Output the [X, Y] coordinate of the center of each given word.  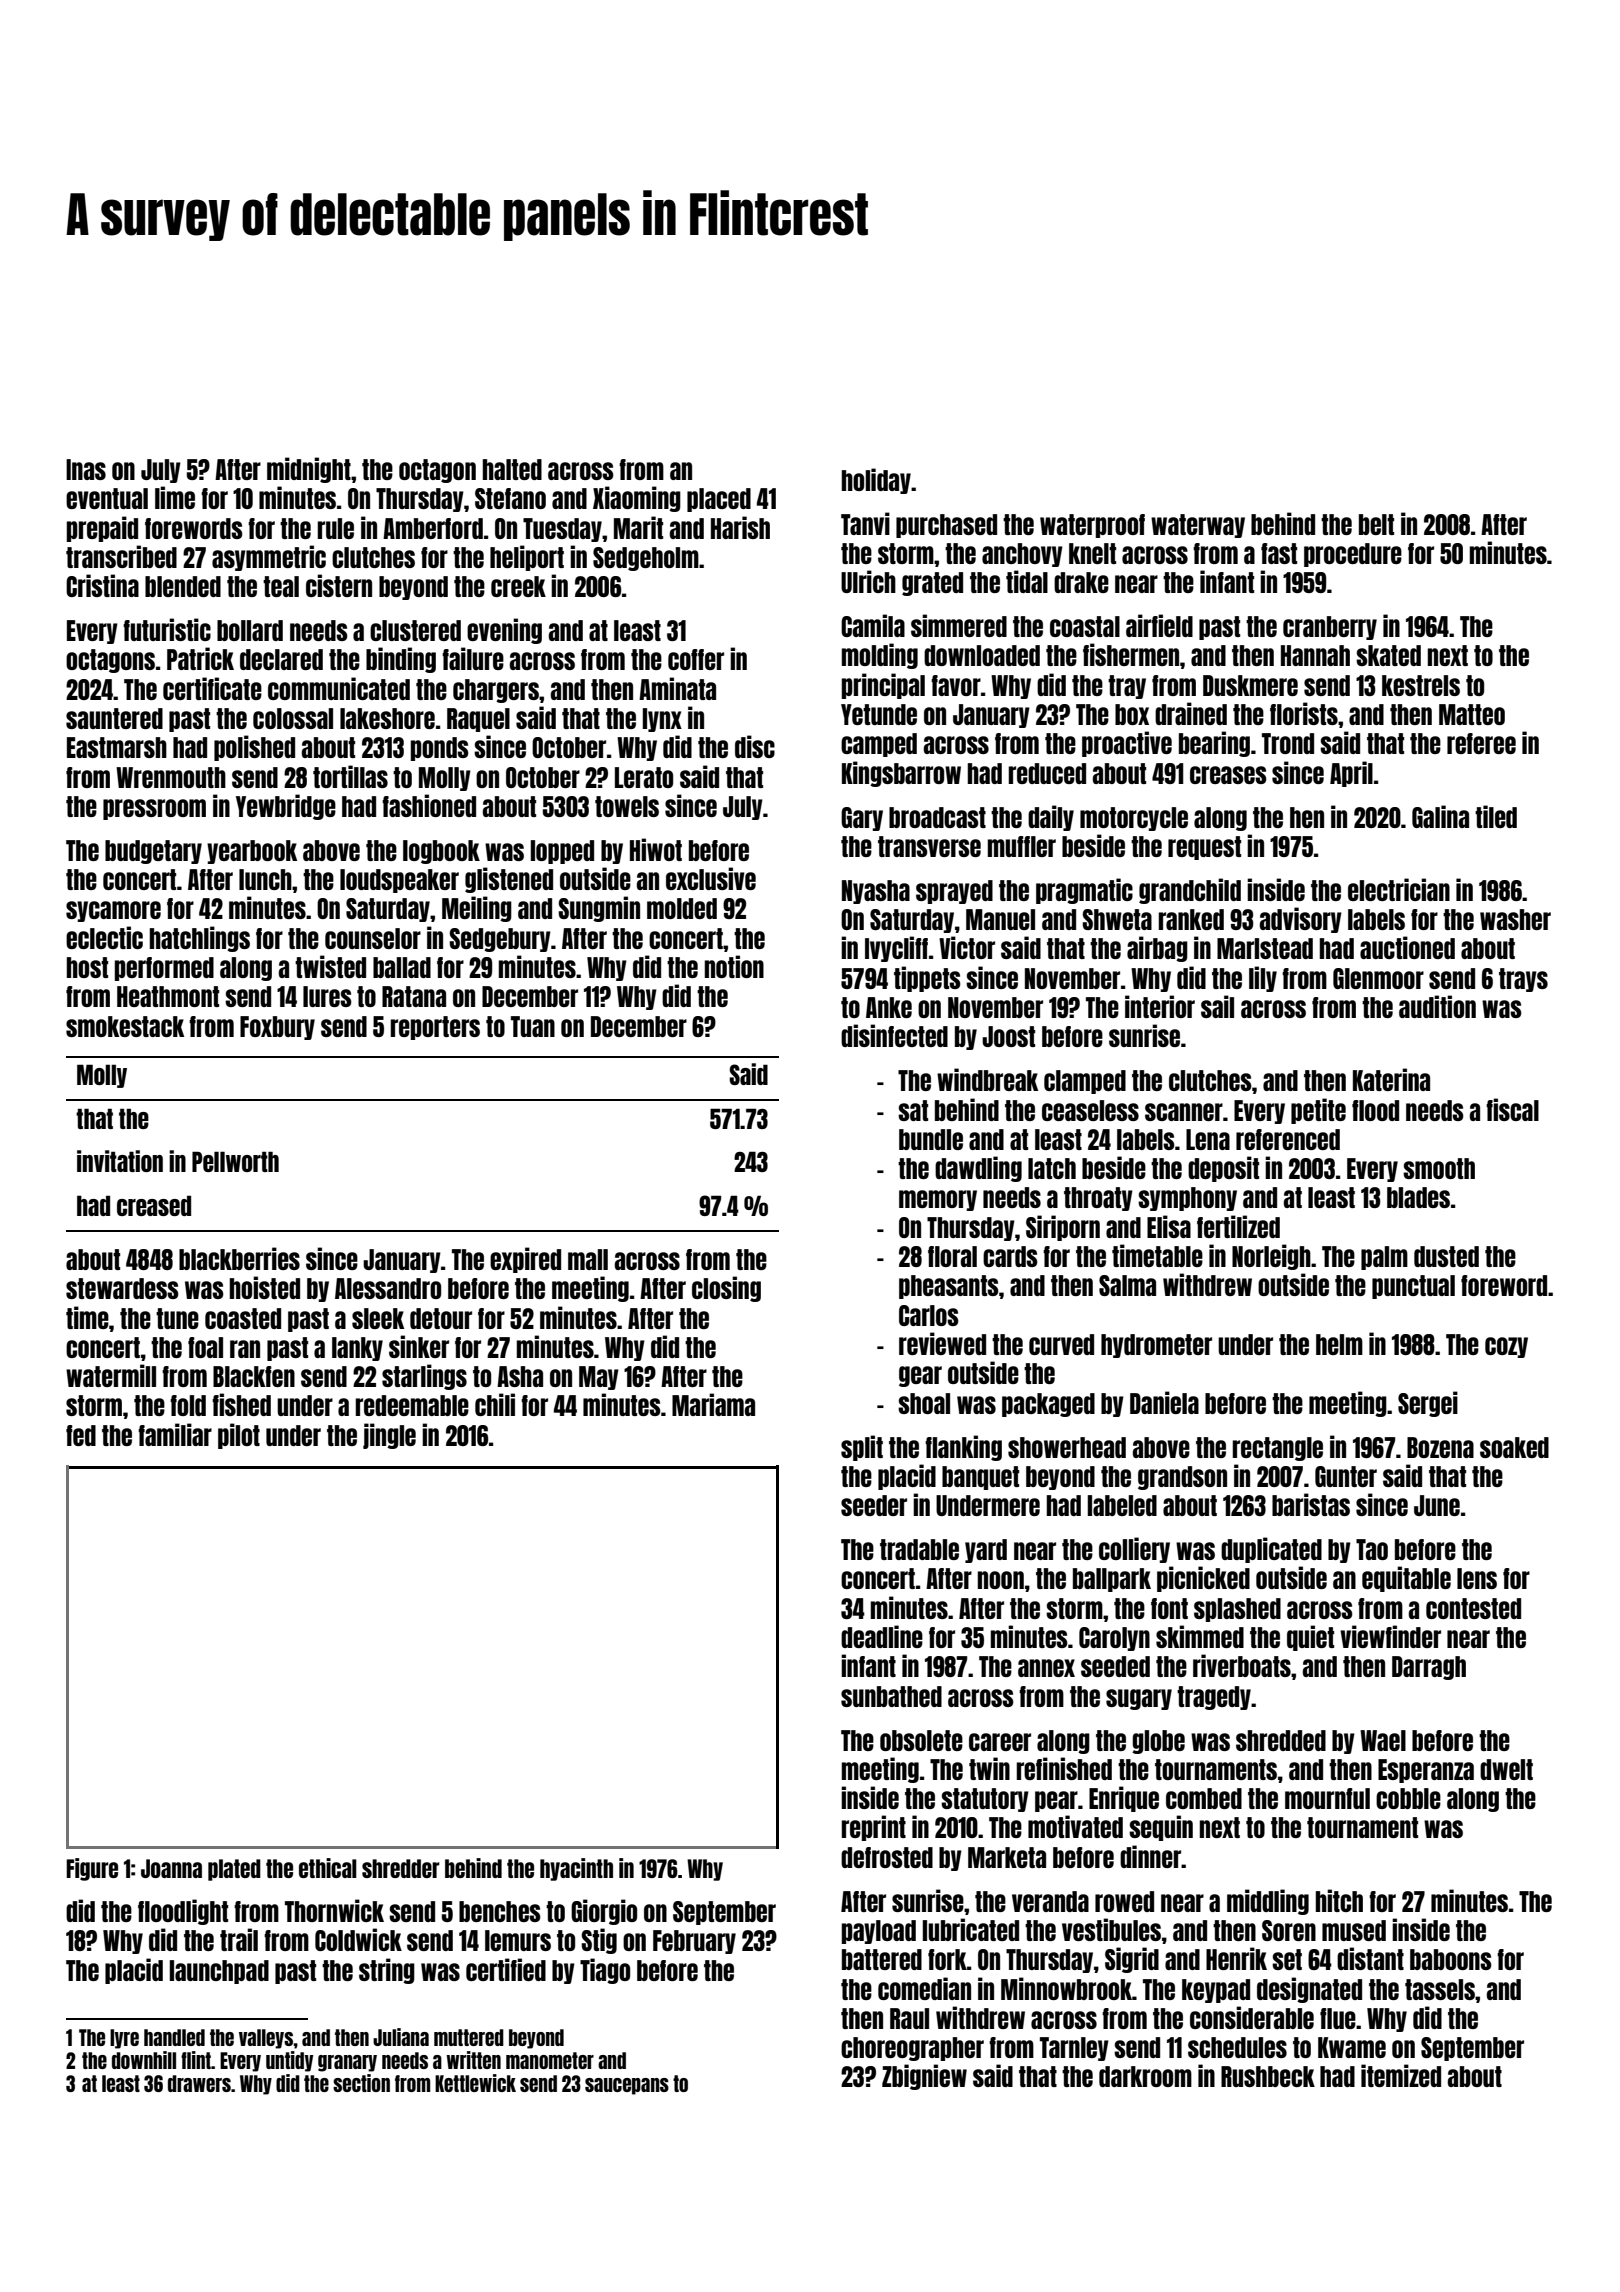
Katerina [1391, 1079]
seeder [874, 1505]
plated [234, 1870]
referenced [1288, 1139]
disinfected [894, 1035]
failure [473, 658]
